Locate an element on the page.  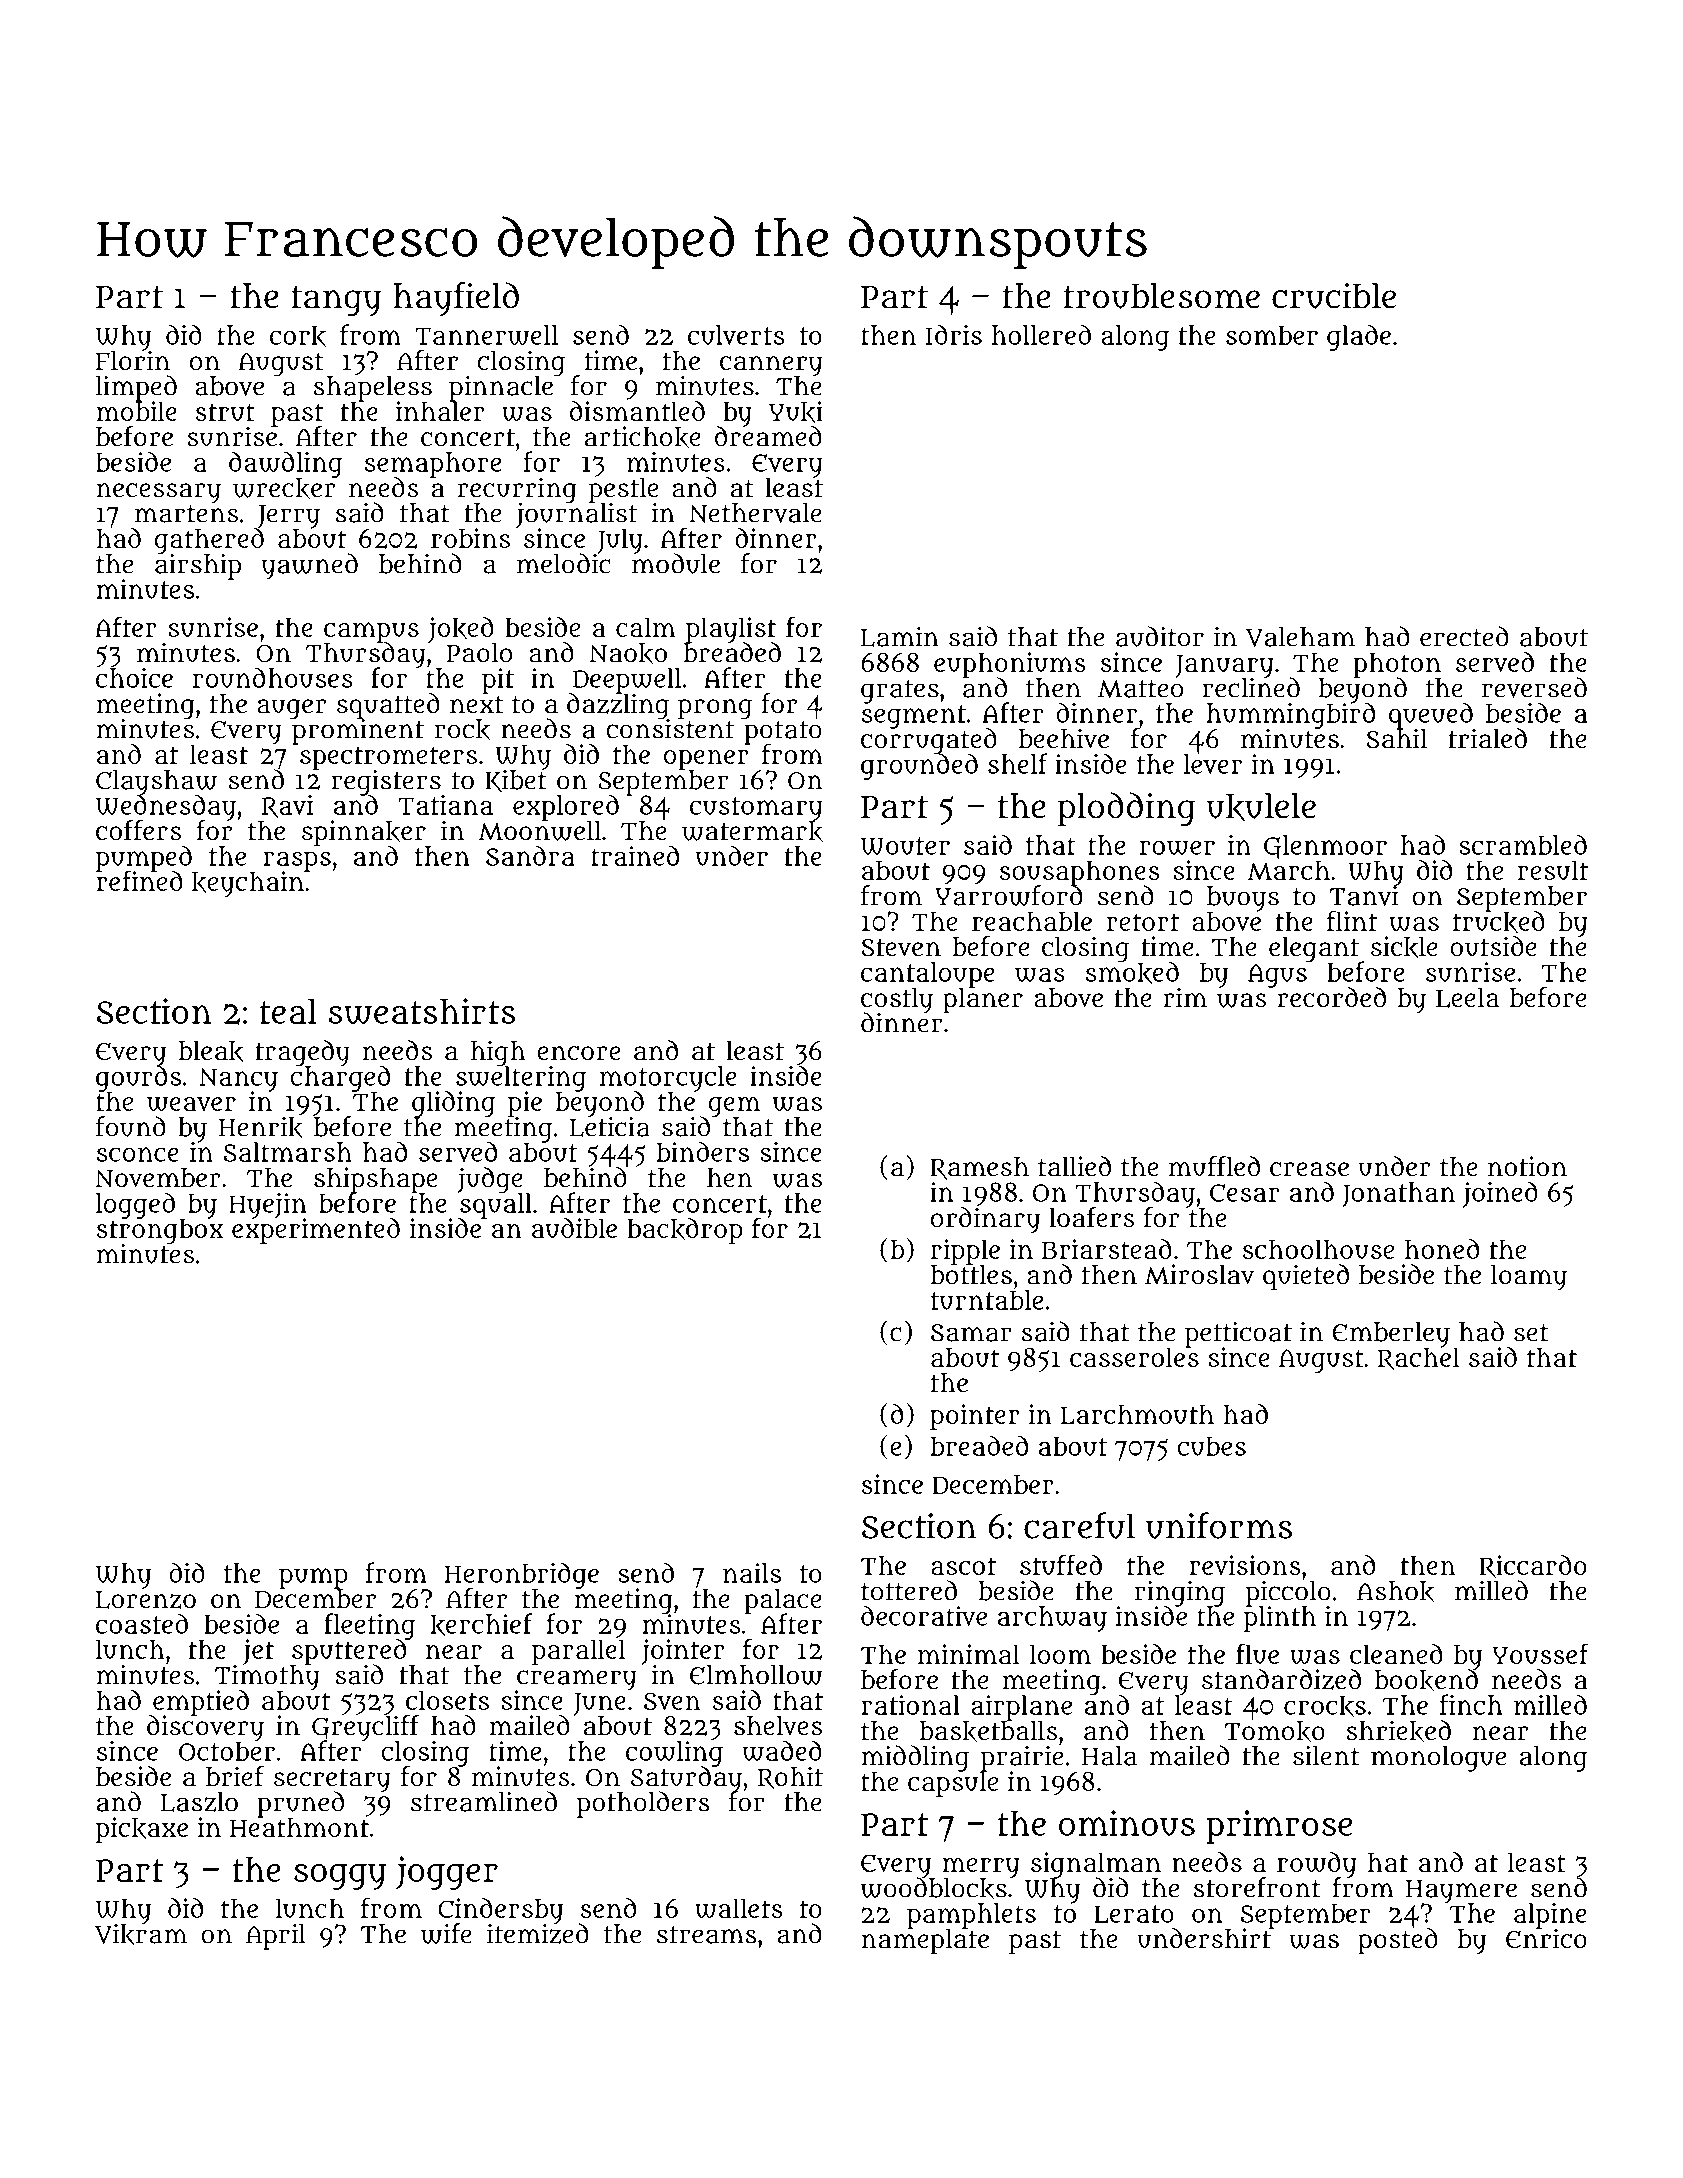
troublesome is located at coordinates (1162, 296).
